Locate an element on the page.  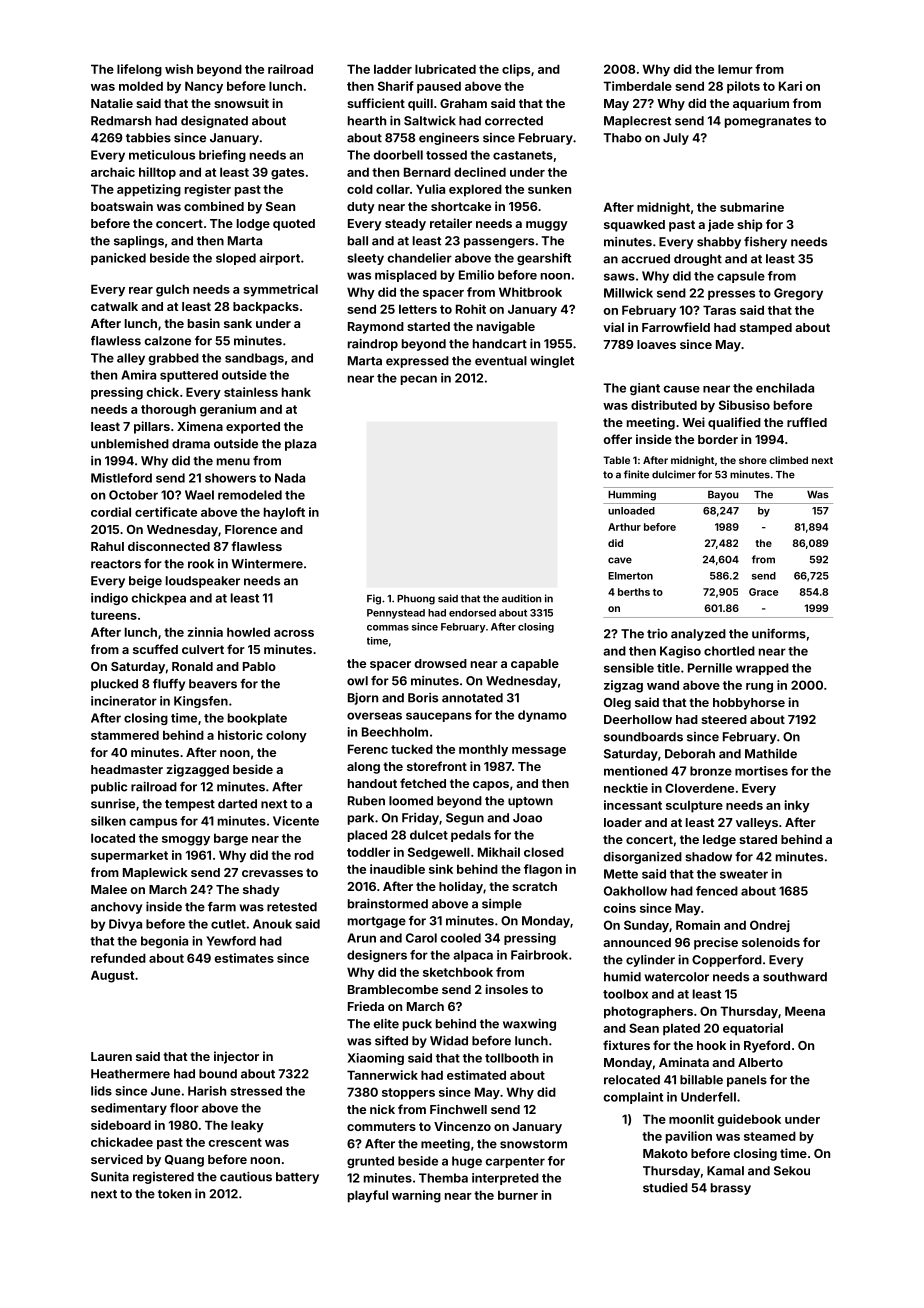
climbed is located at coordinates (788, 460).
